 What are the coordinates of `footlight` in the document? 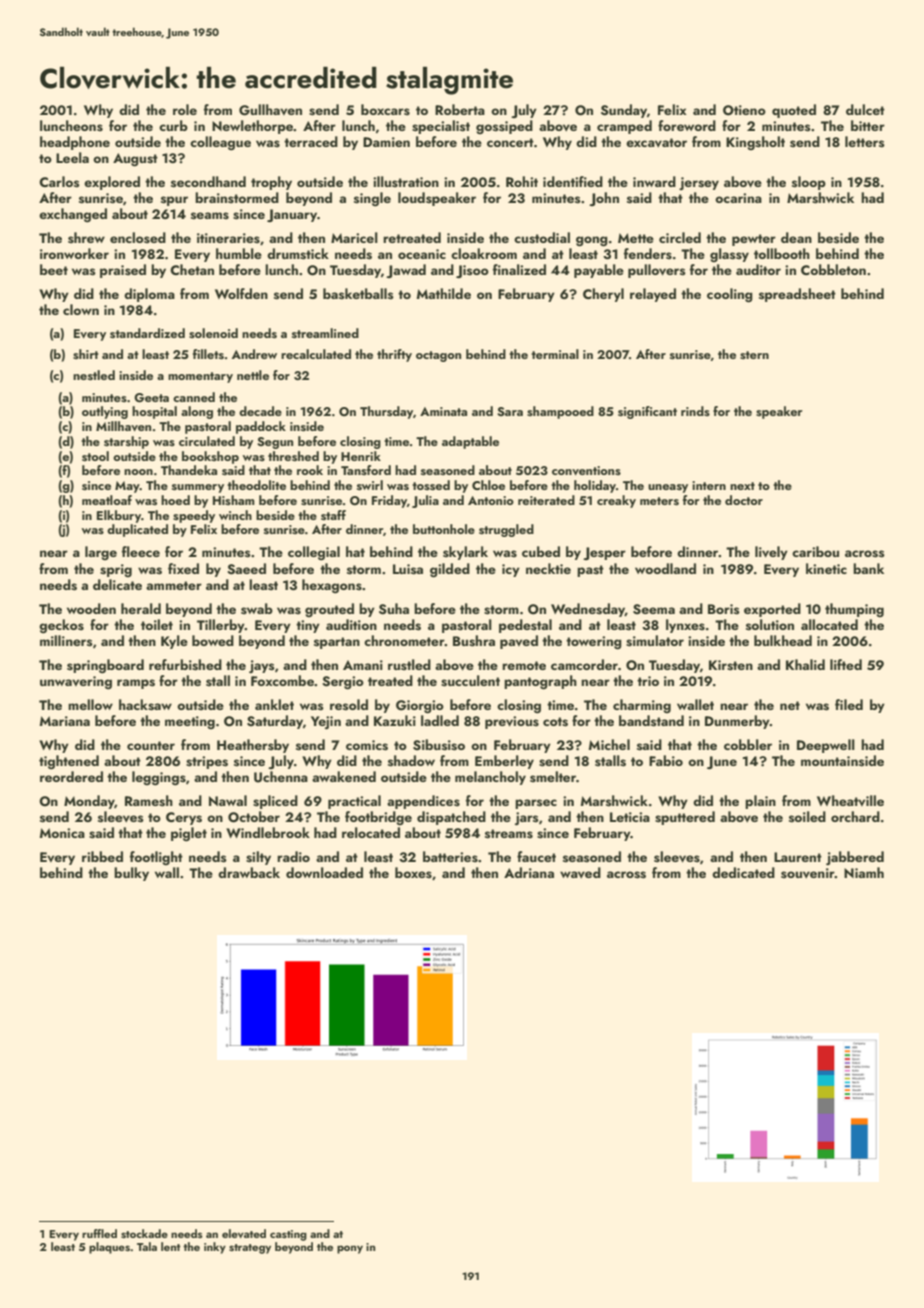 It's located at (156, 858).
